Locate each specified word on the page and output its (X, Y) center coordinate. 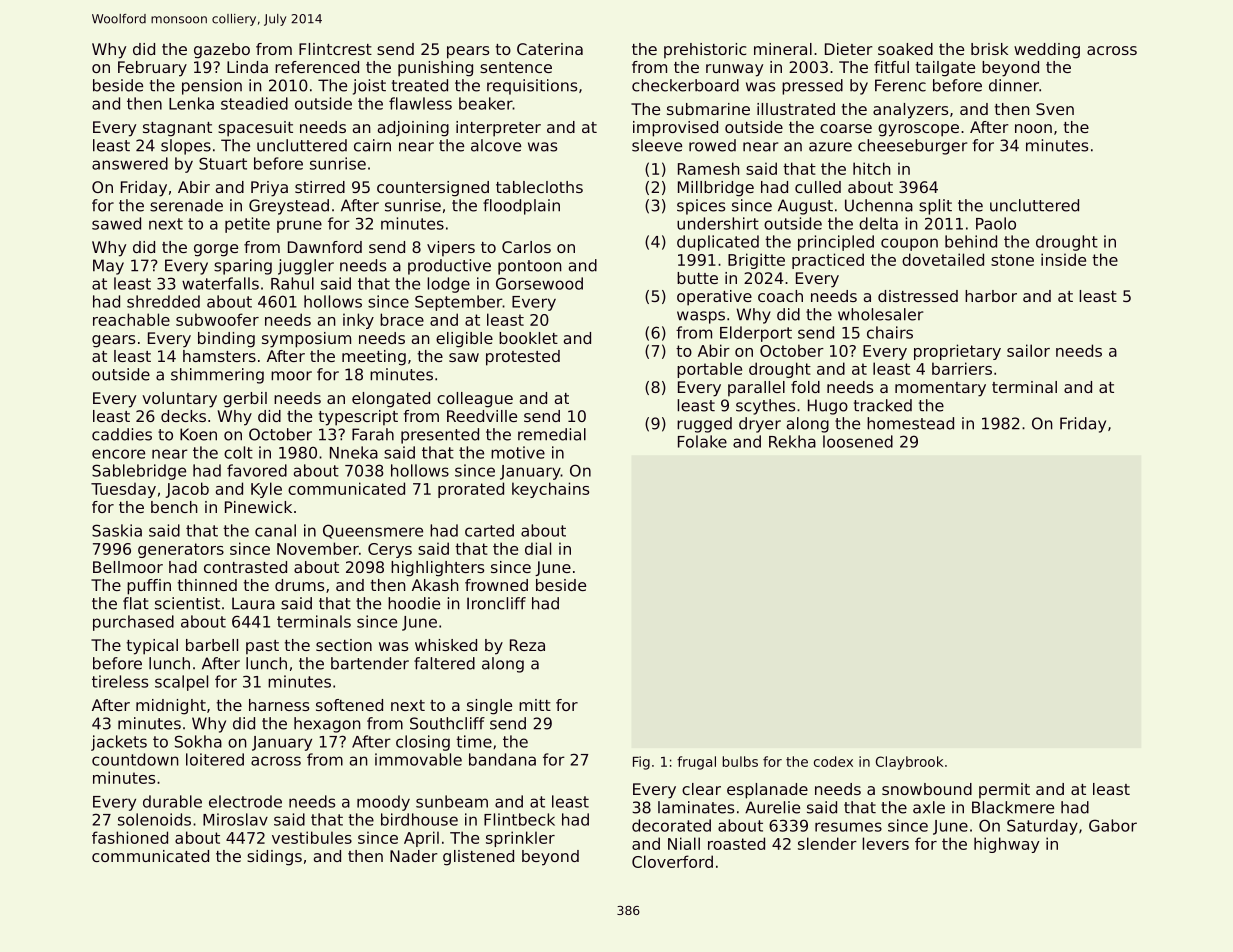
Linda (247, 67)
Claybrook (909, 763)
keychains (550, 490)
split (935, 207)
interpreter (498, 129)
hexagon (327, 725)
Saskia (117, 530)
